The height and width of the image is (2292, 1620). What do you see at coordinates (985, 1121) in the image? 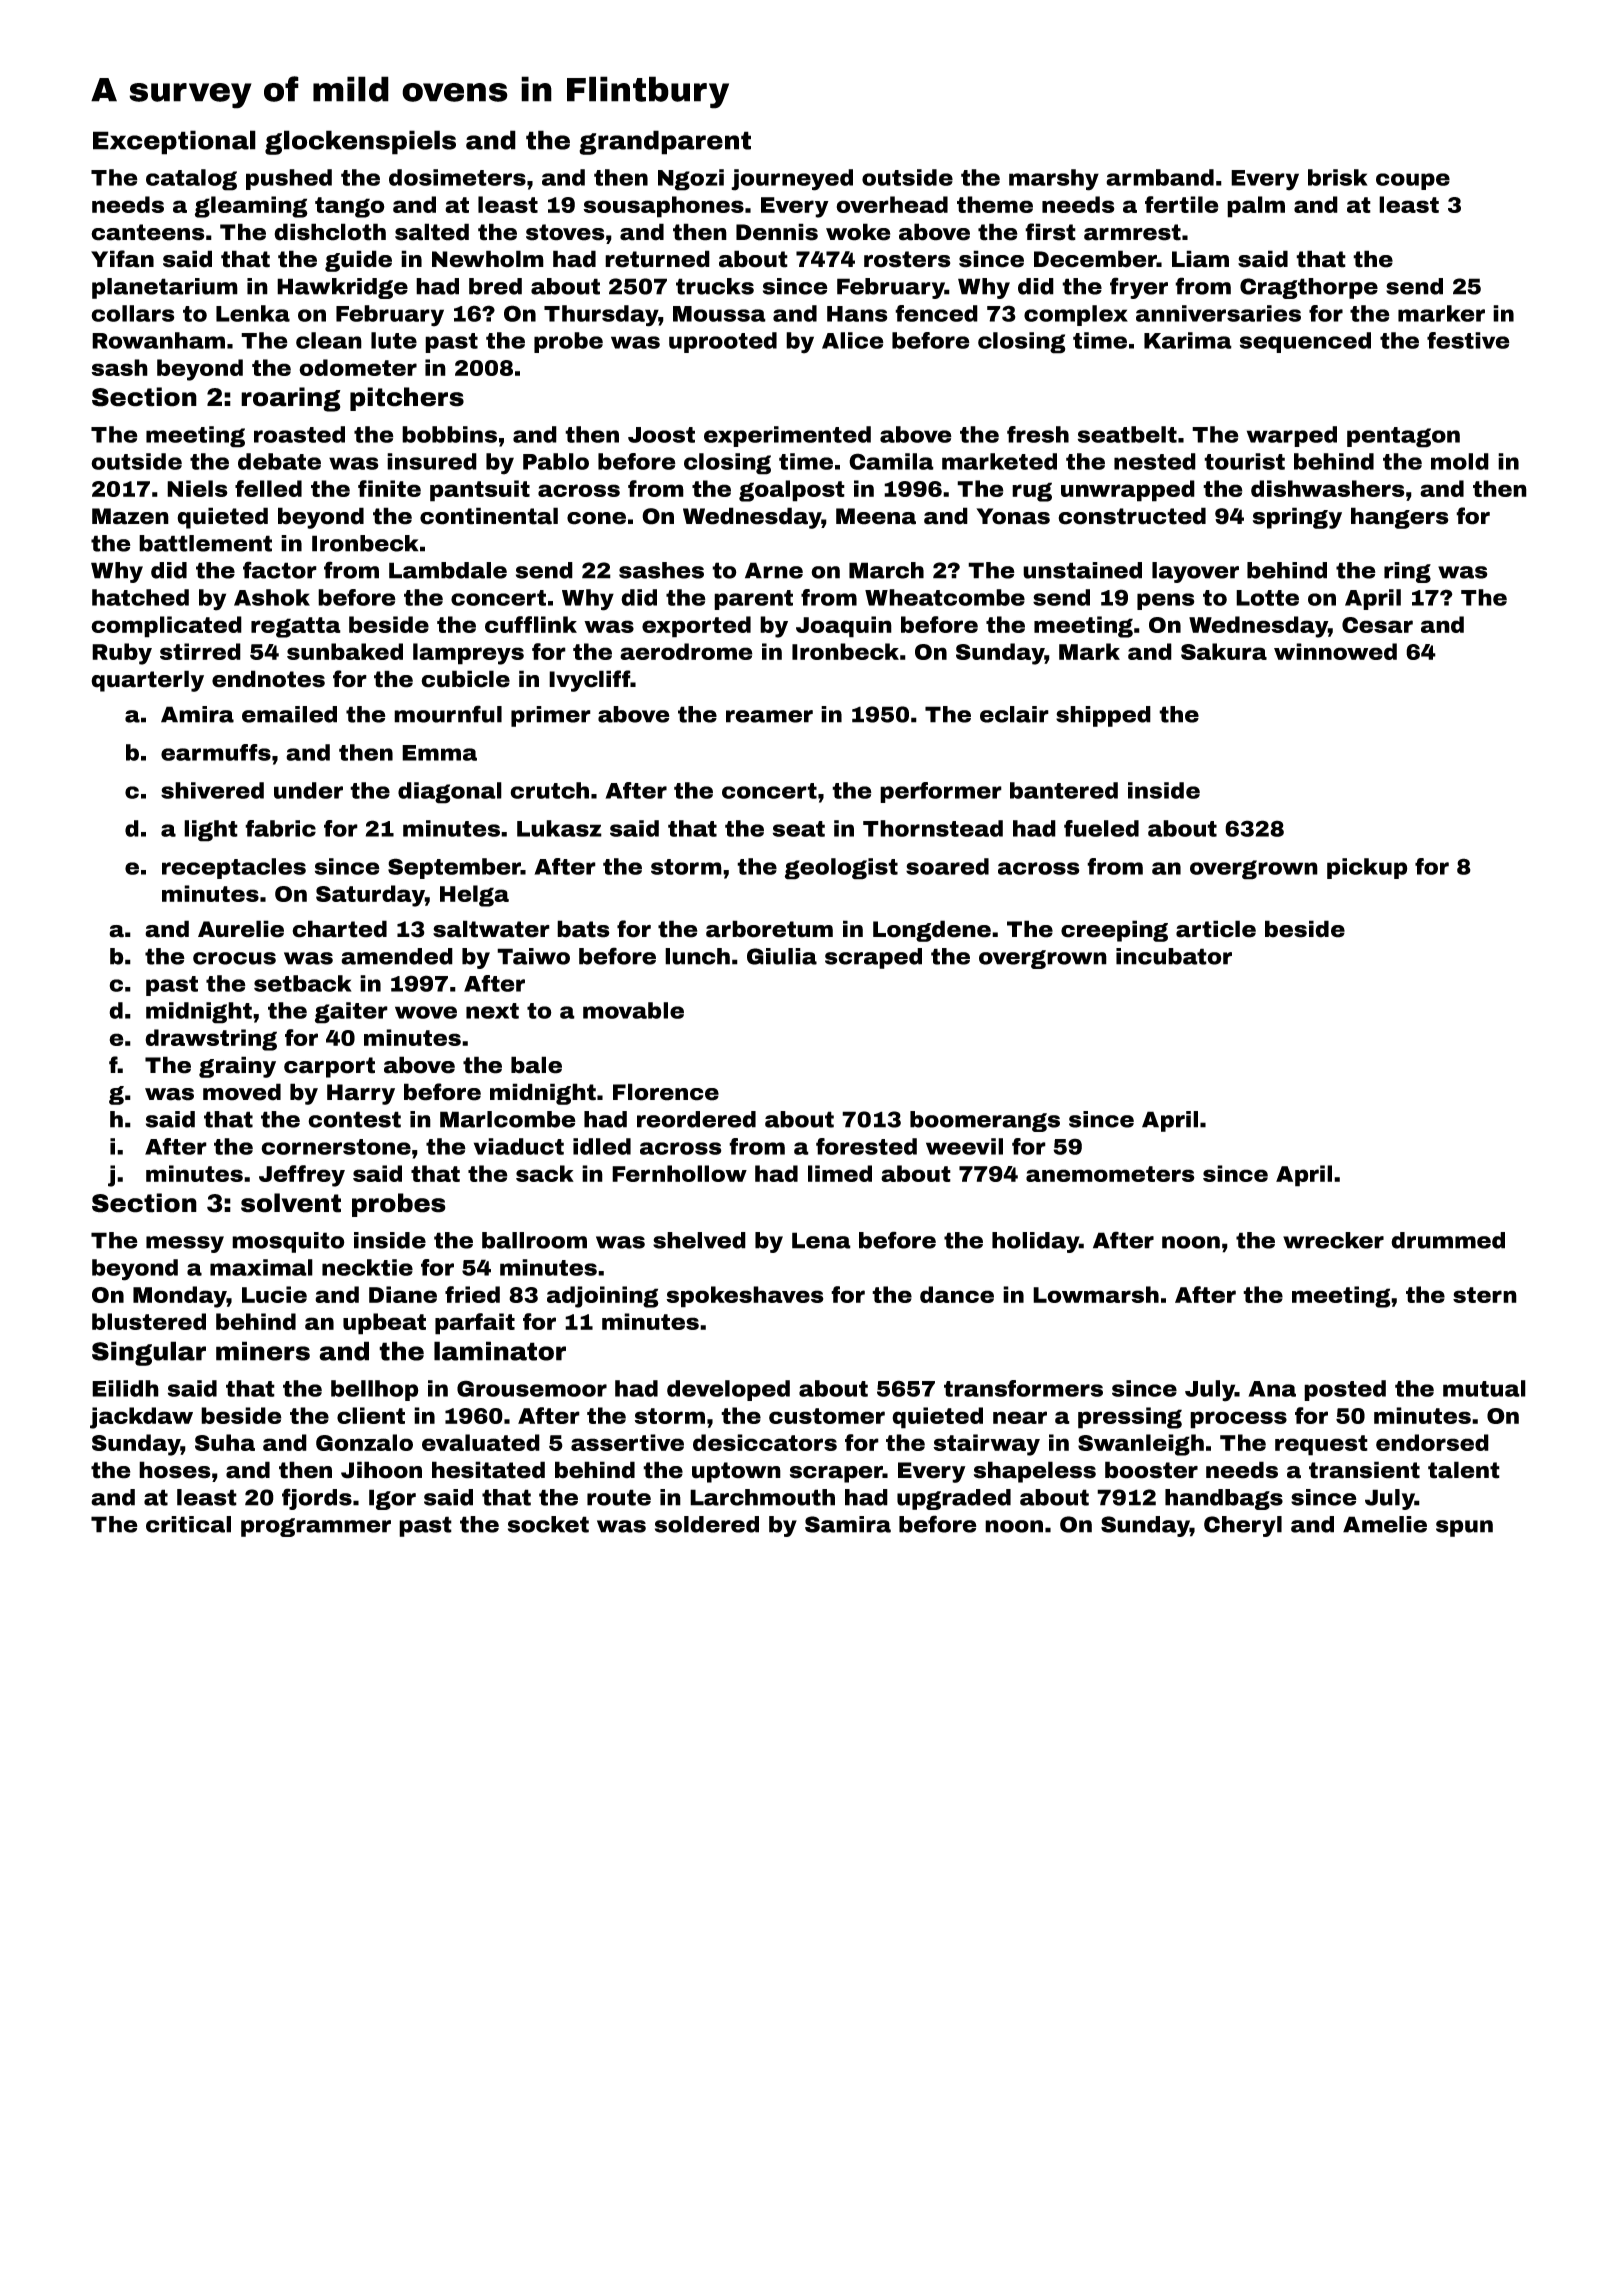
I see `boomerangs` at bounding box center [985, 1121].
